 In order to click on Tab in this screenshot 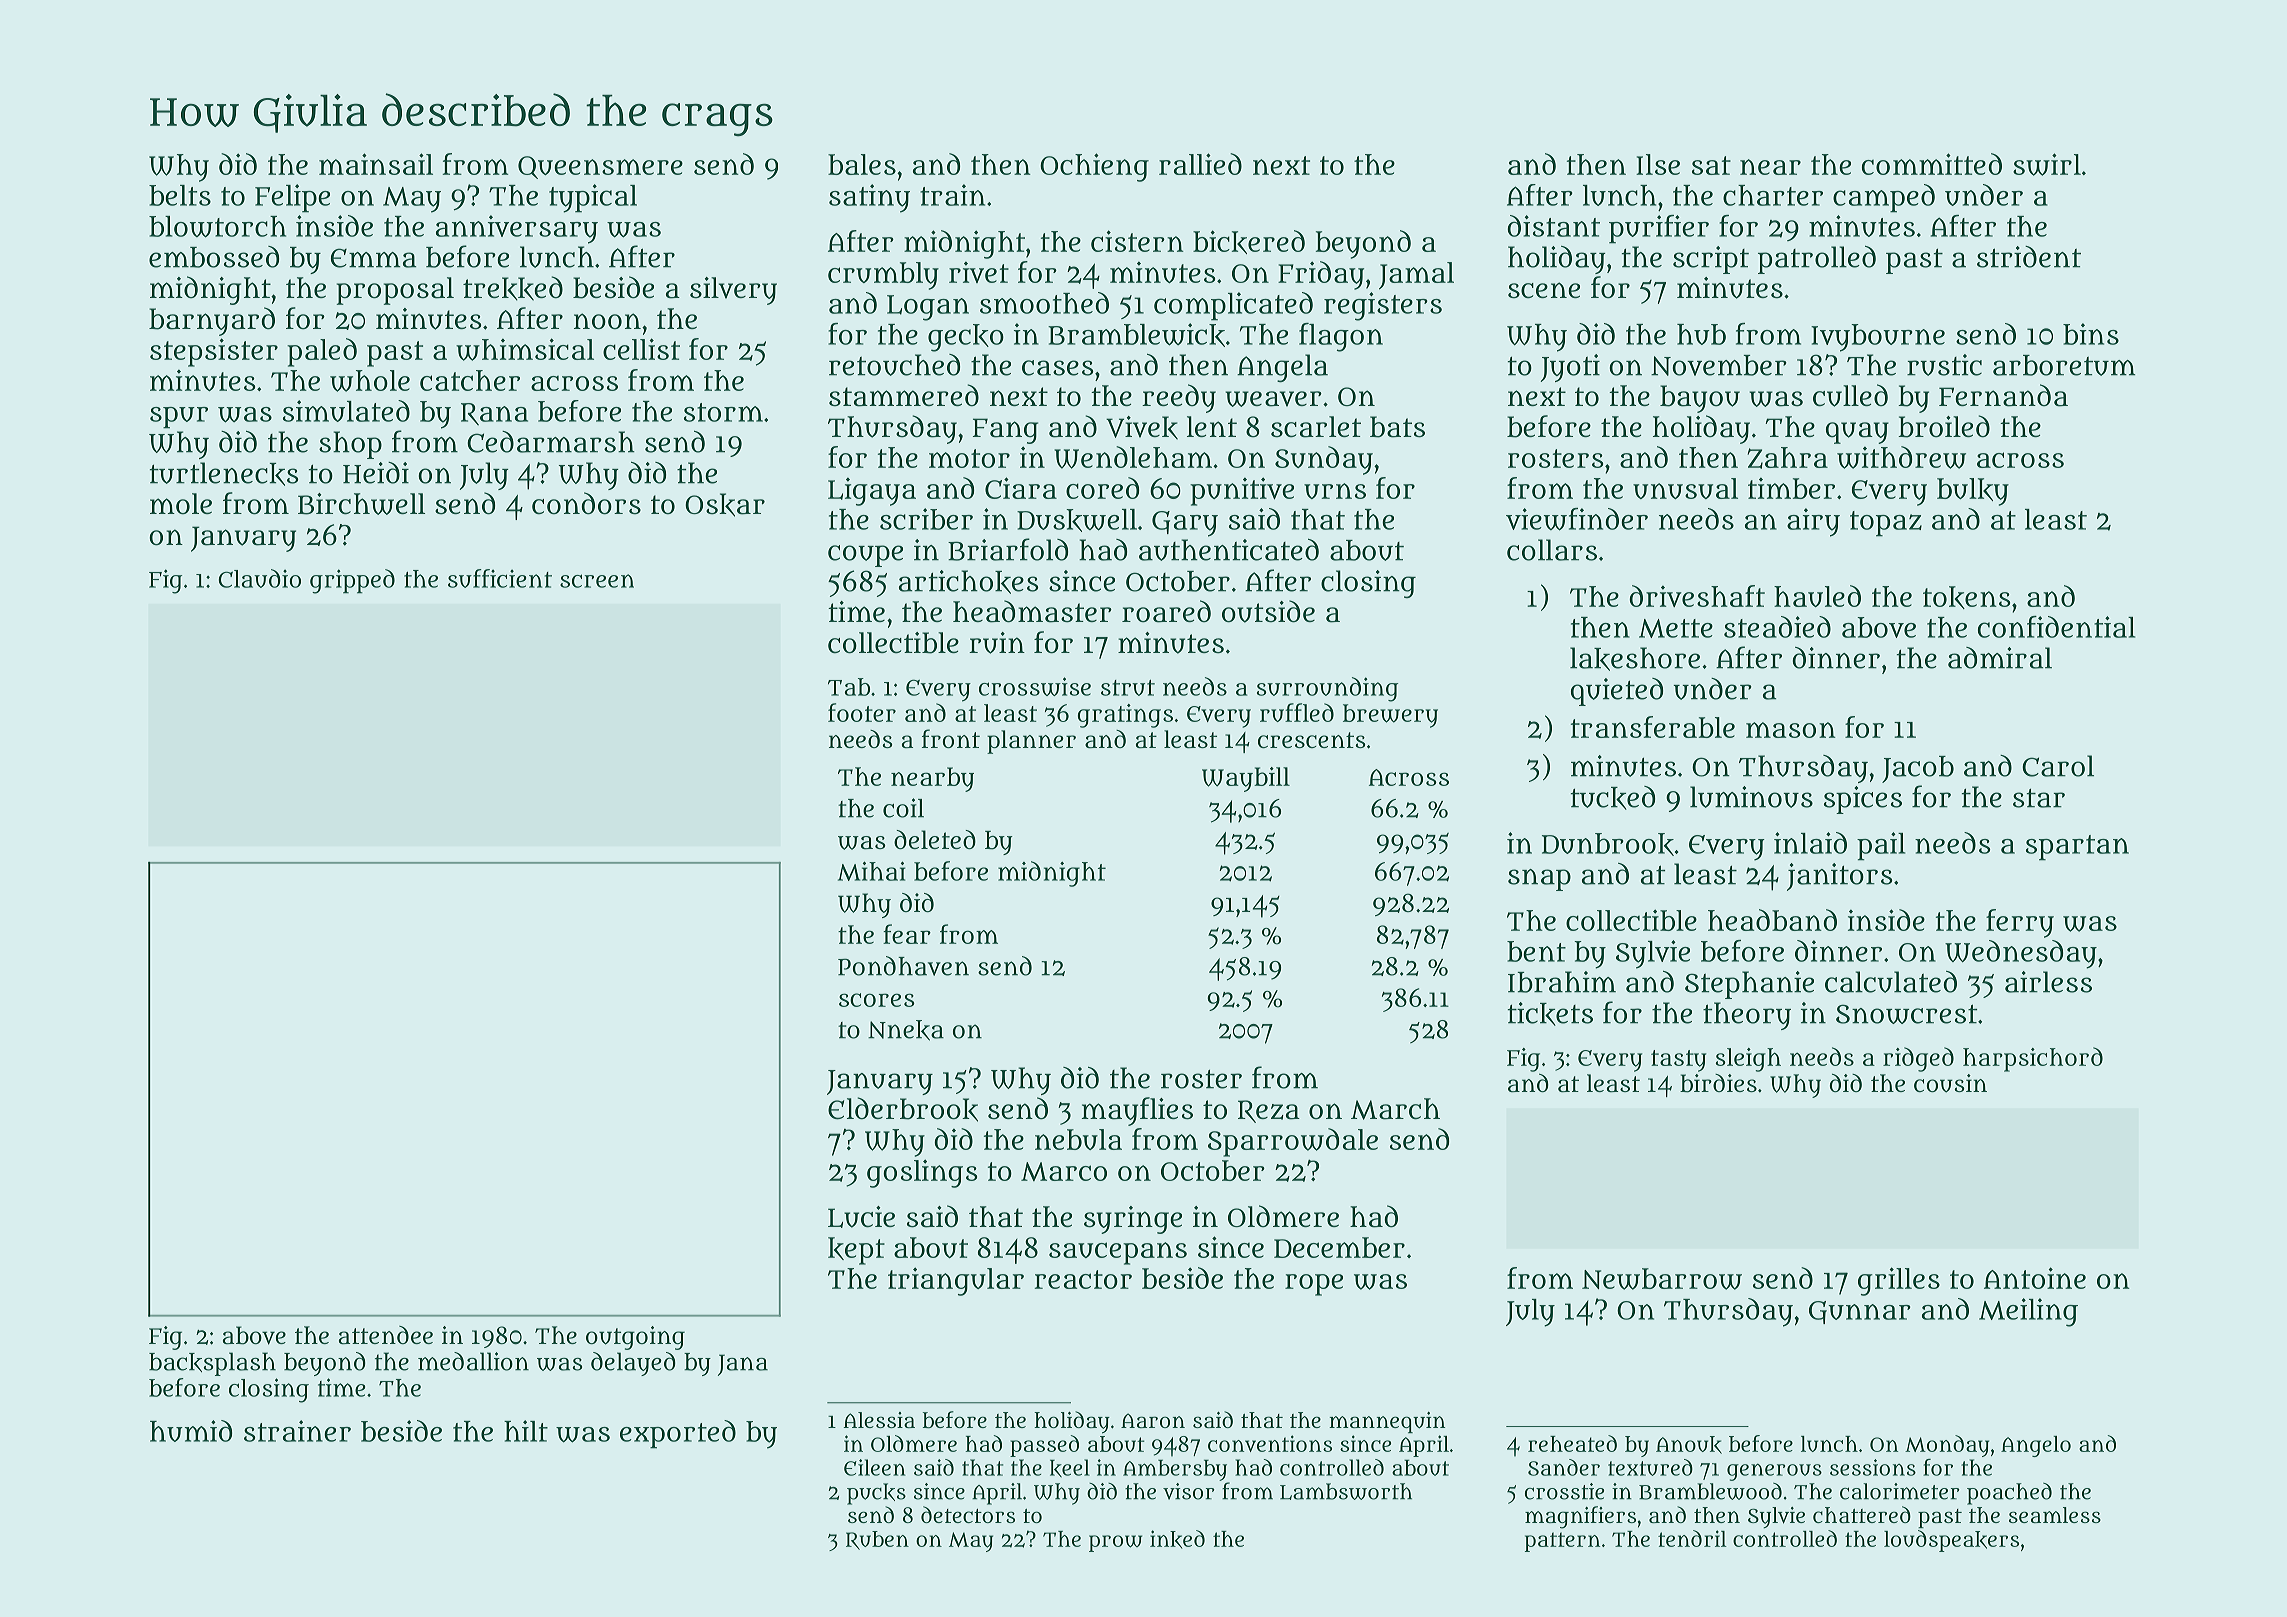, I will do `click(849, 687)`.
